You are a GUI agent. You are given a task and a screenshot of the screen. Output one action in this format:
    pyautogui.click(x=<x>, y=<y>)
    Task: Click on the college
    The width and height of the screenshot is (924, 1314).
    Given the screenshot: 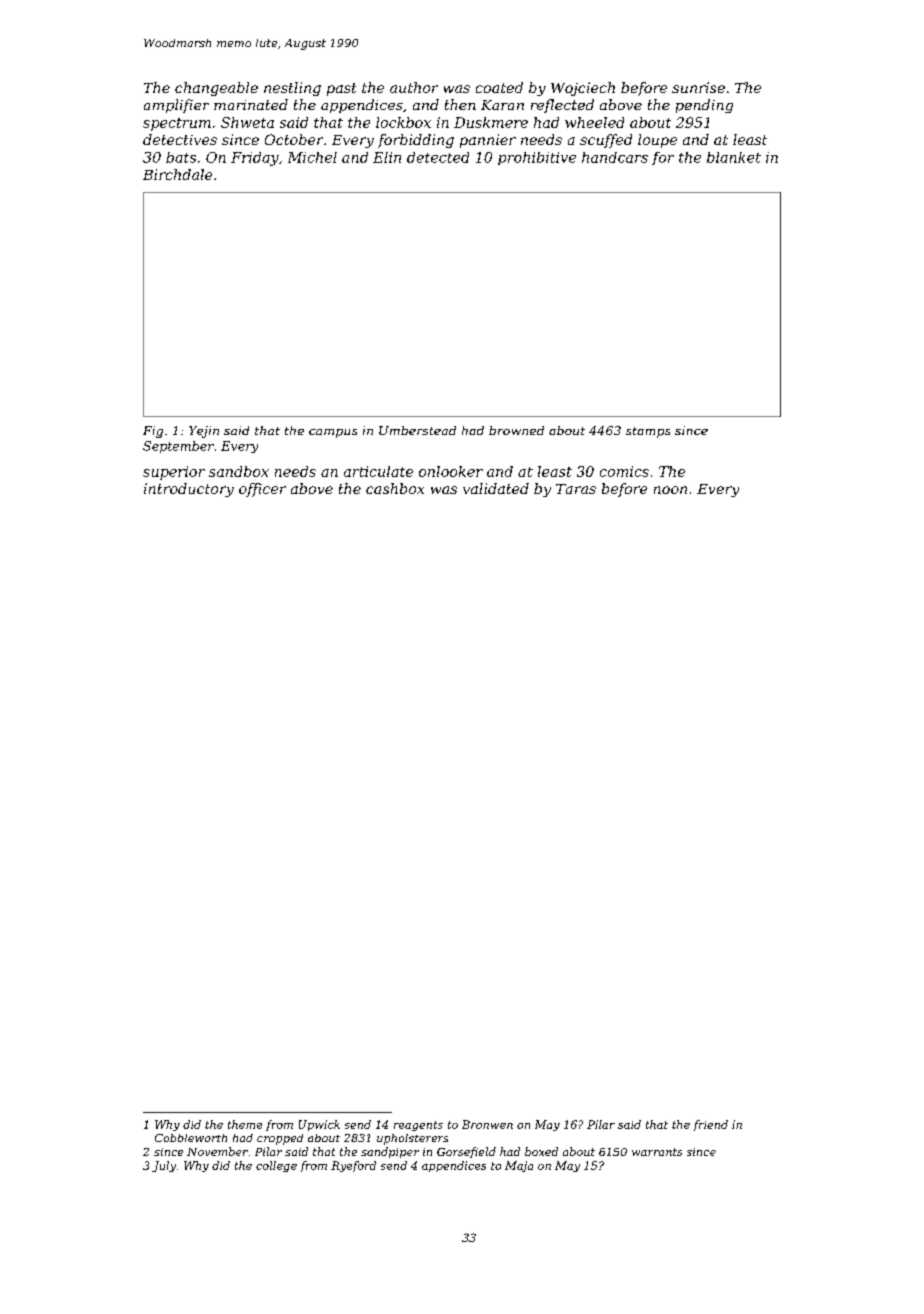 What is the action you would take?
    pyautogui.click(x=276, y=1166)
